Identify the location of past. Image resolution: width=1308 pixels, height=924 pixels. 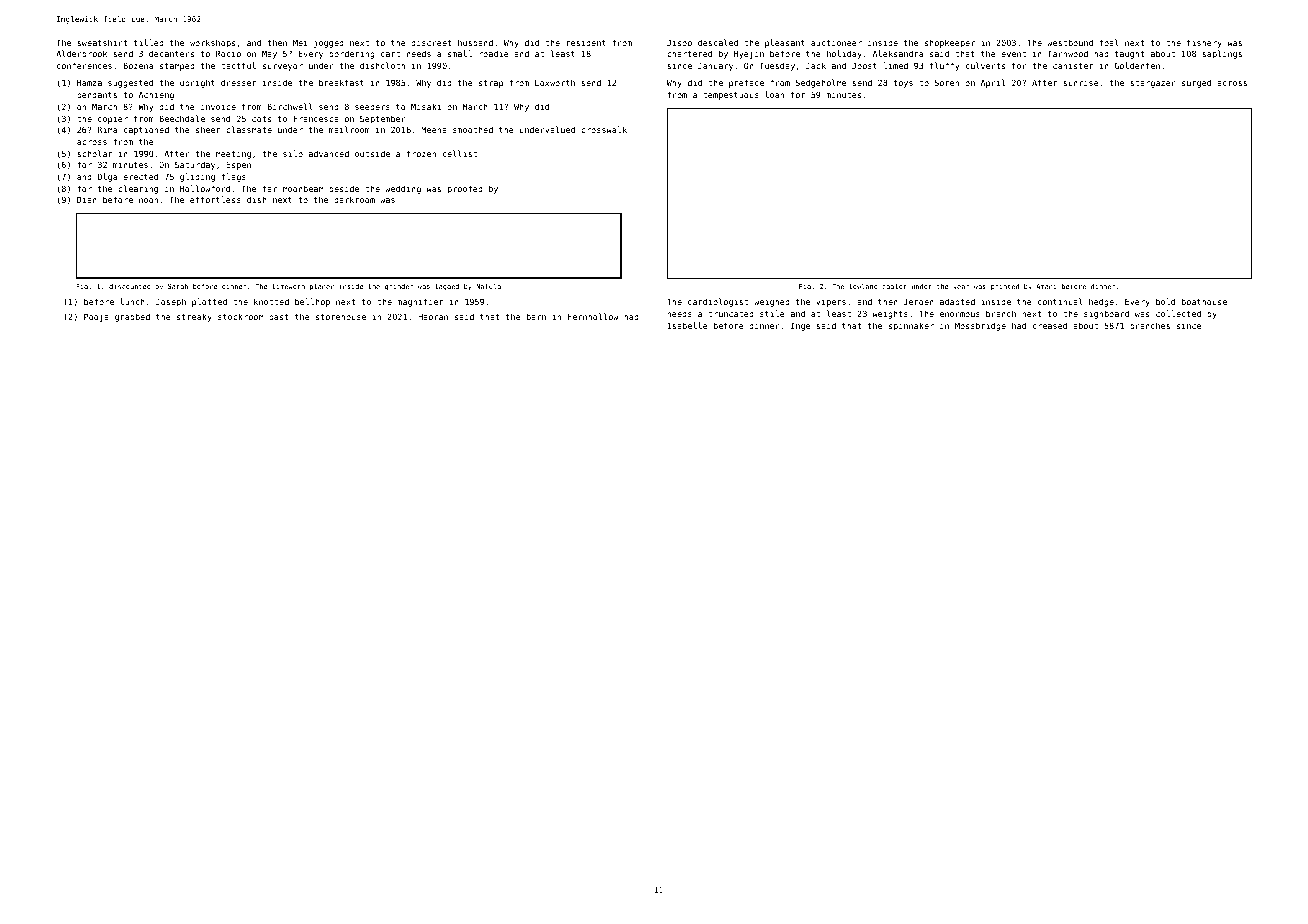
(279, 318).
